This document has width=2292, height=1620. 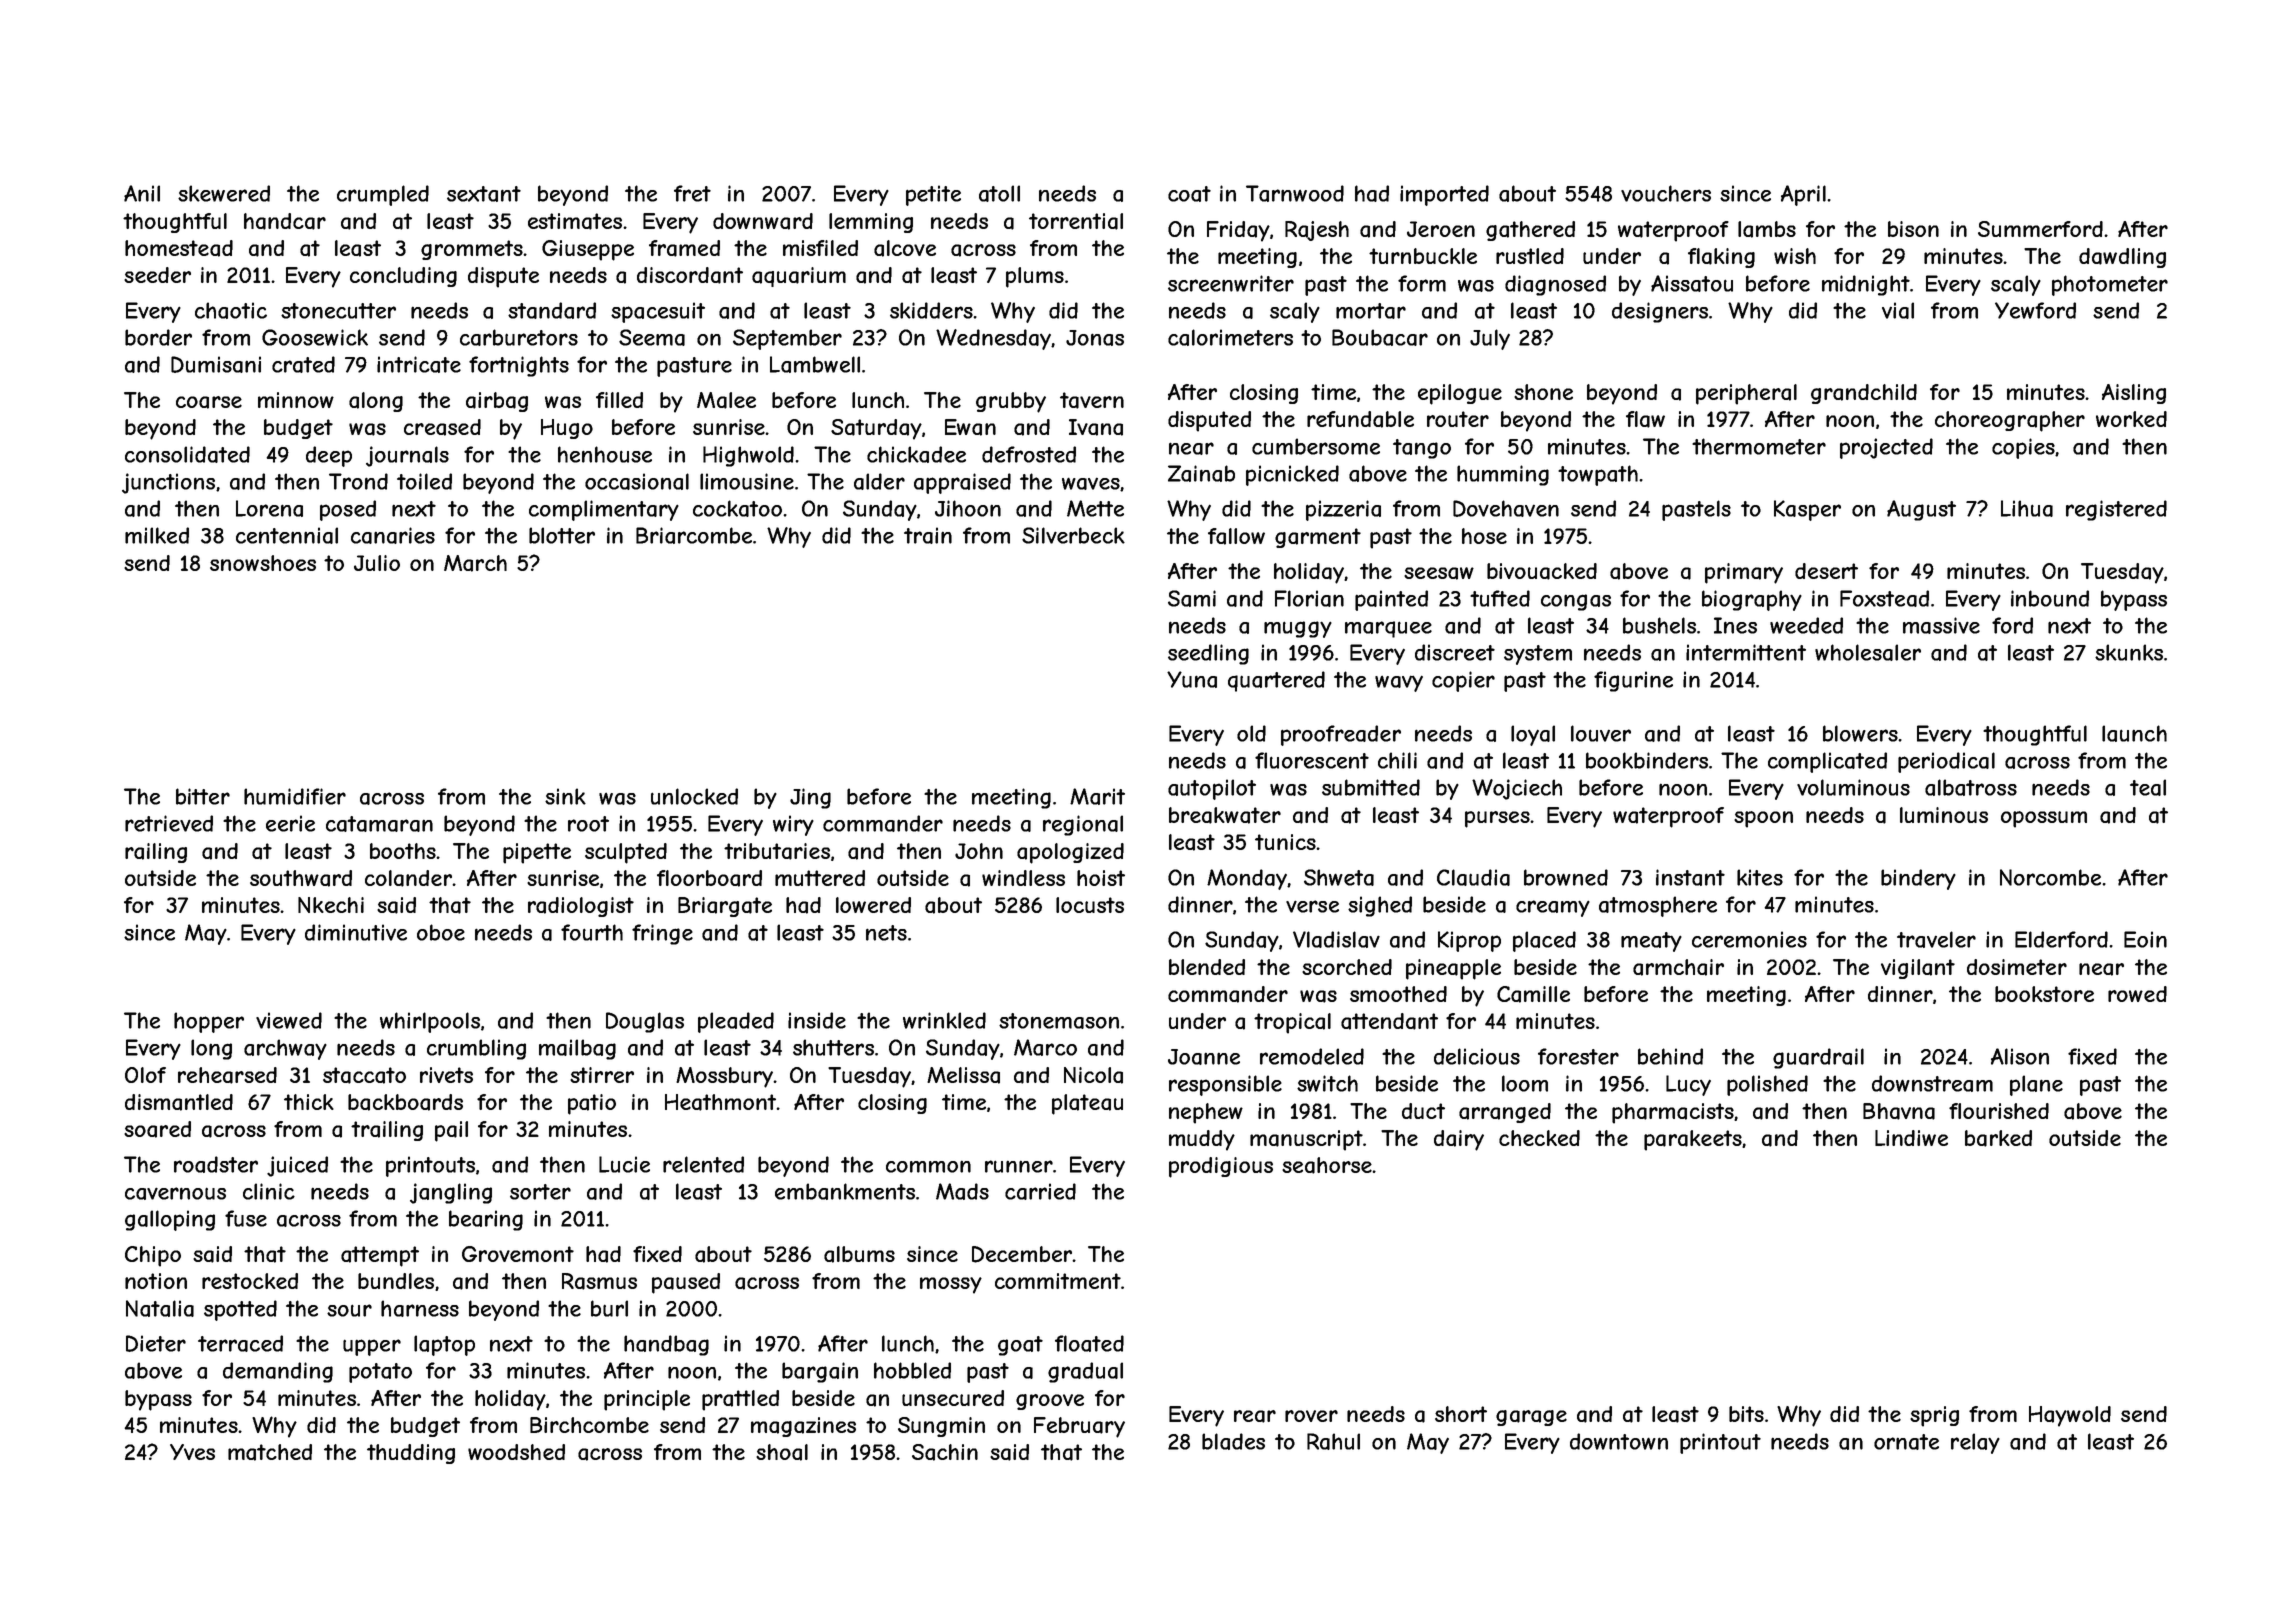 I want to click on consolidated, so click(x=187, y=454).
